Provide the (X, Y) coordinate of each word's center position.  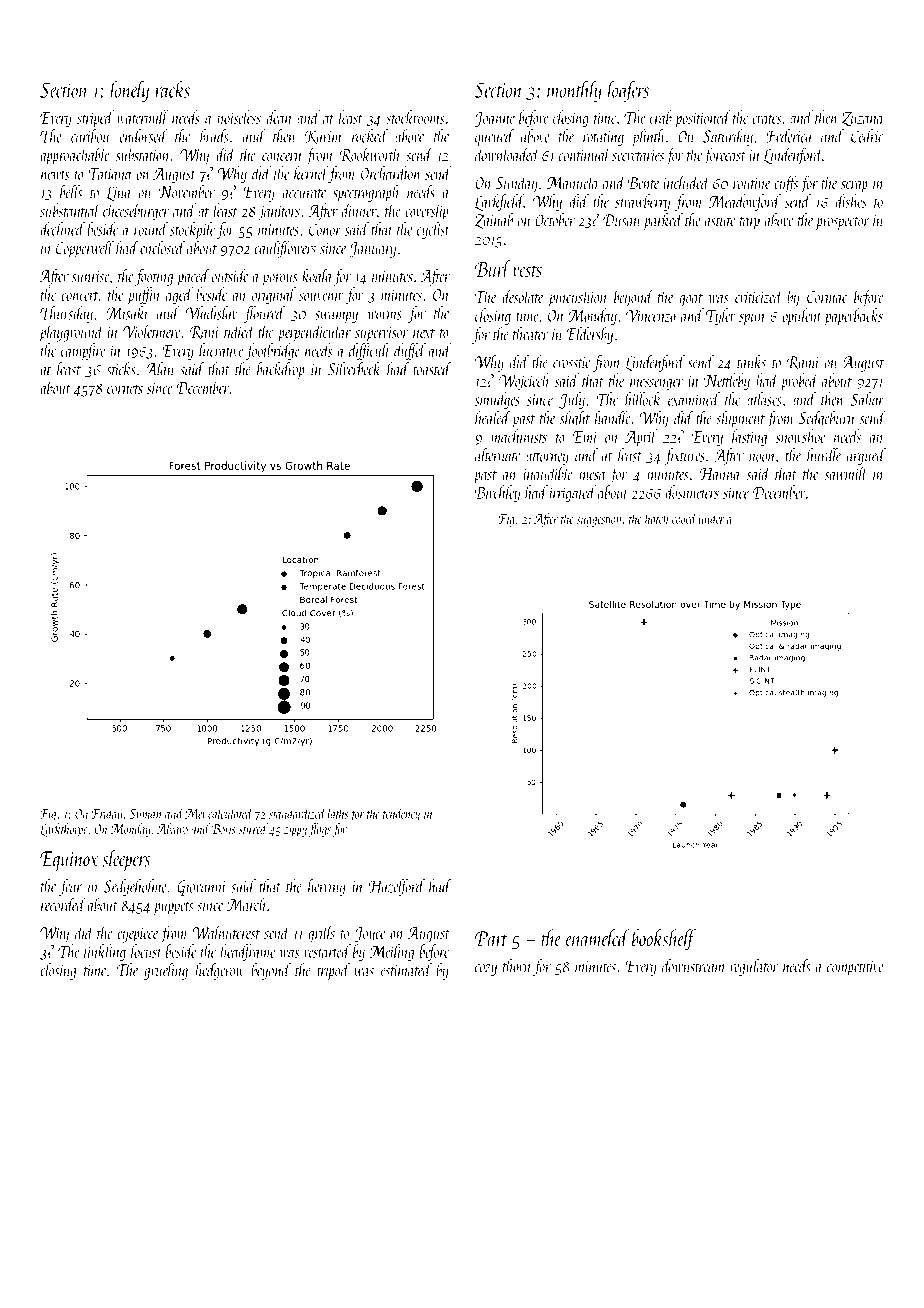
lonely (129, 91)
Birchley (497, 493)
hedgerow (220, 971)
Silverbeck (355, 369)
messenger (656, 385)
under (712, 518)
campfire (83, 352)
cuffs (786, 184)
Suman (145, 814)
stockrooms (415, 117)
